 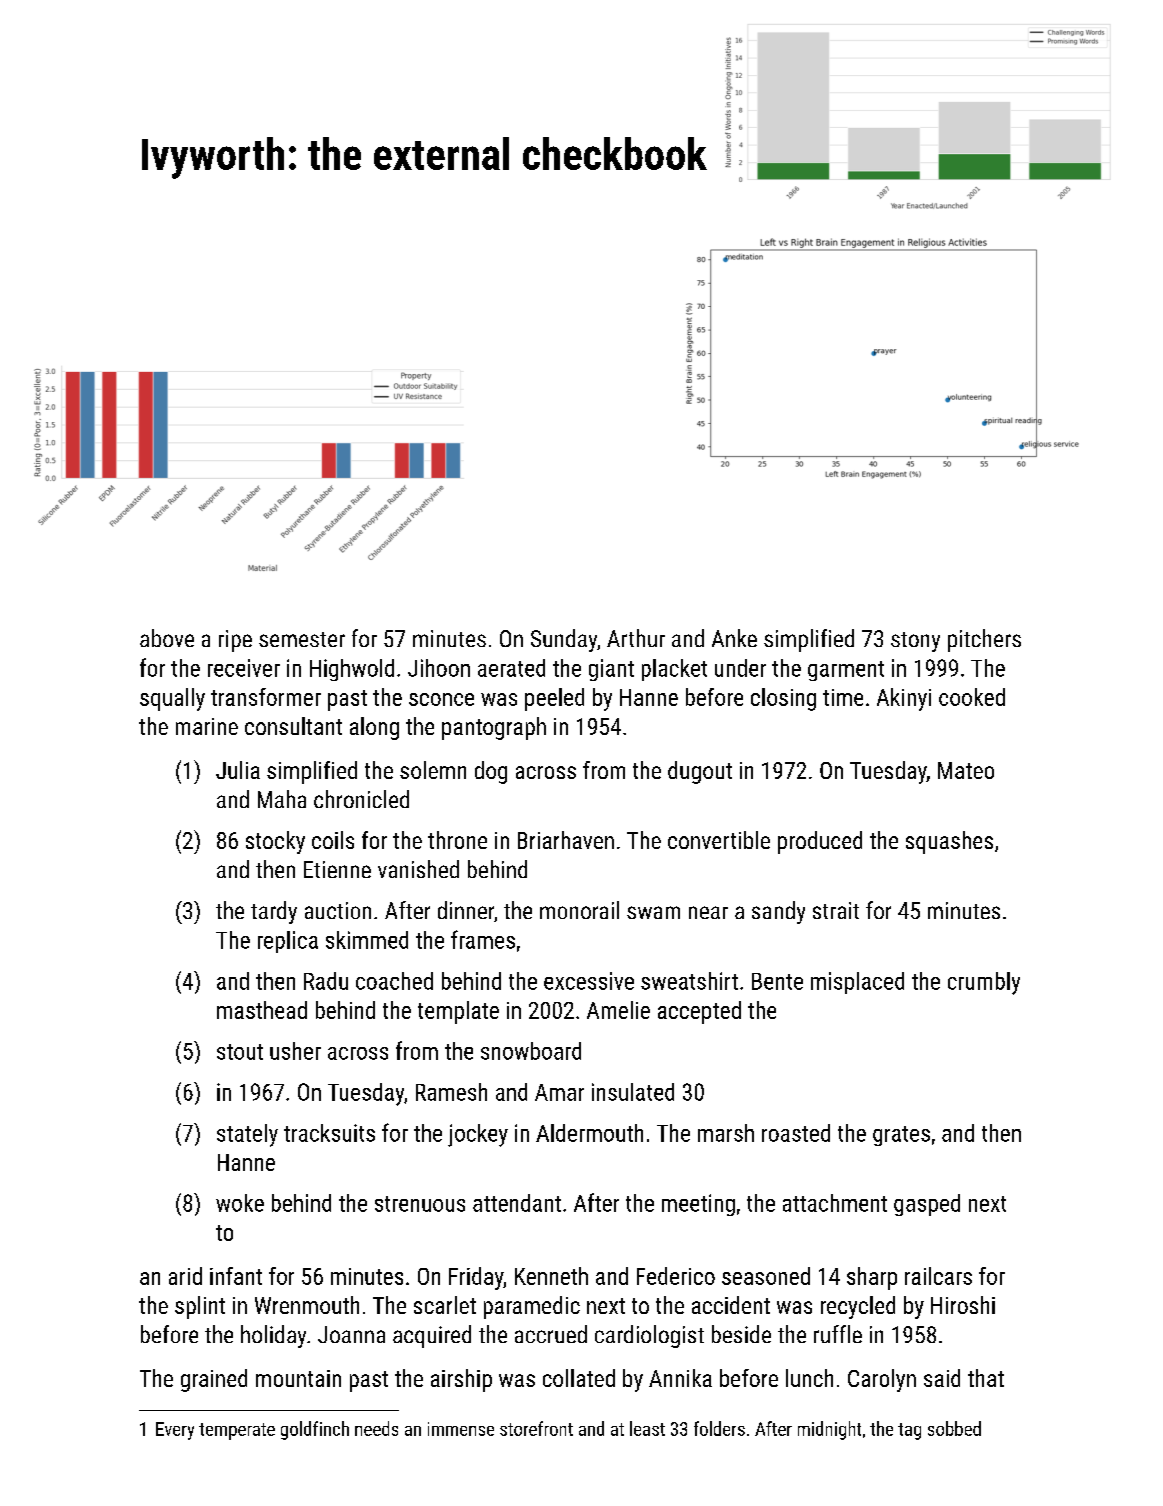 I want to click on goldfinch, so click(x=315, y=1430).
